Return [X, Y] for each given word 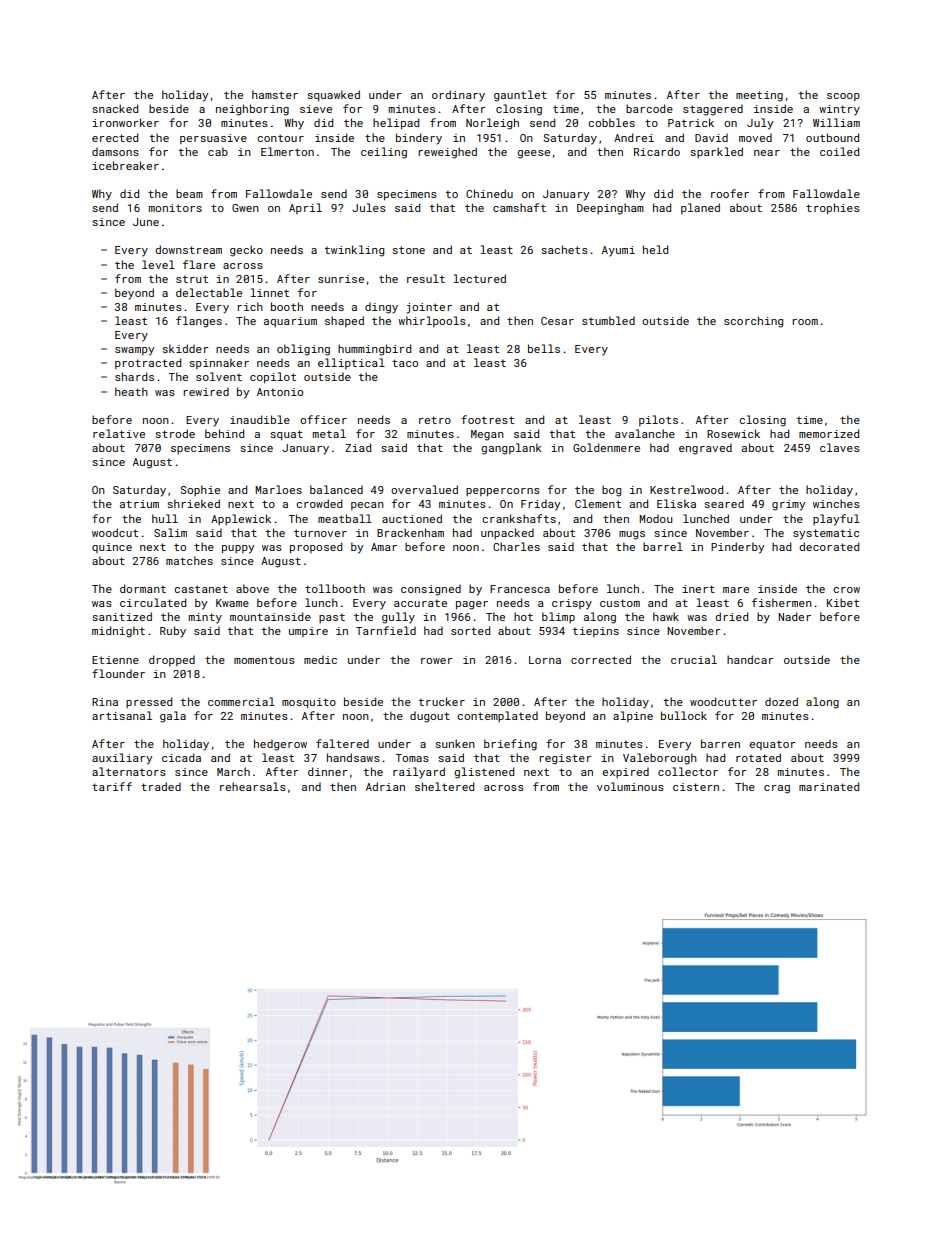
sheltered [444, 786]
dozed [781, 701]
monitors [175, 208]
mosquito [309, 703]
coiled [839, 151]
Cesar [557, 321]
